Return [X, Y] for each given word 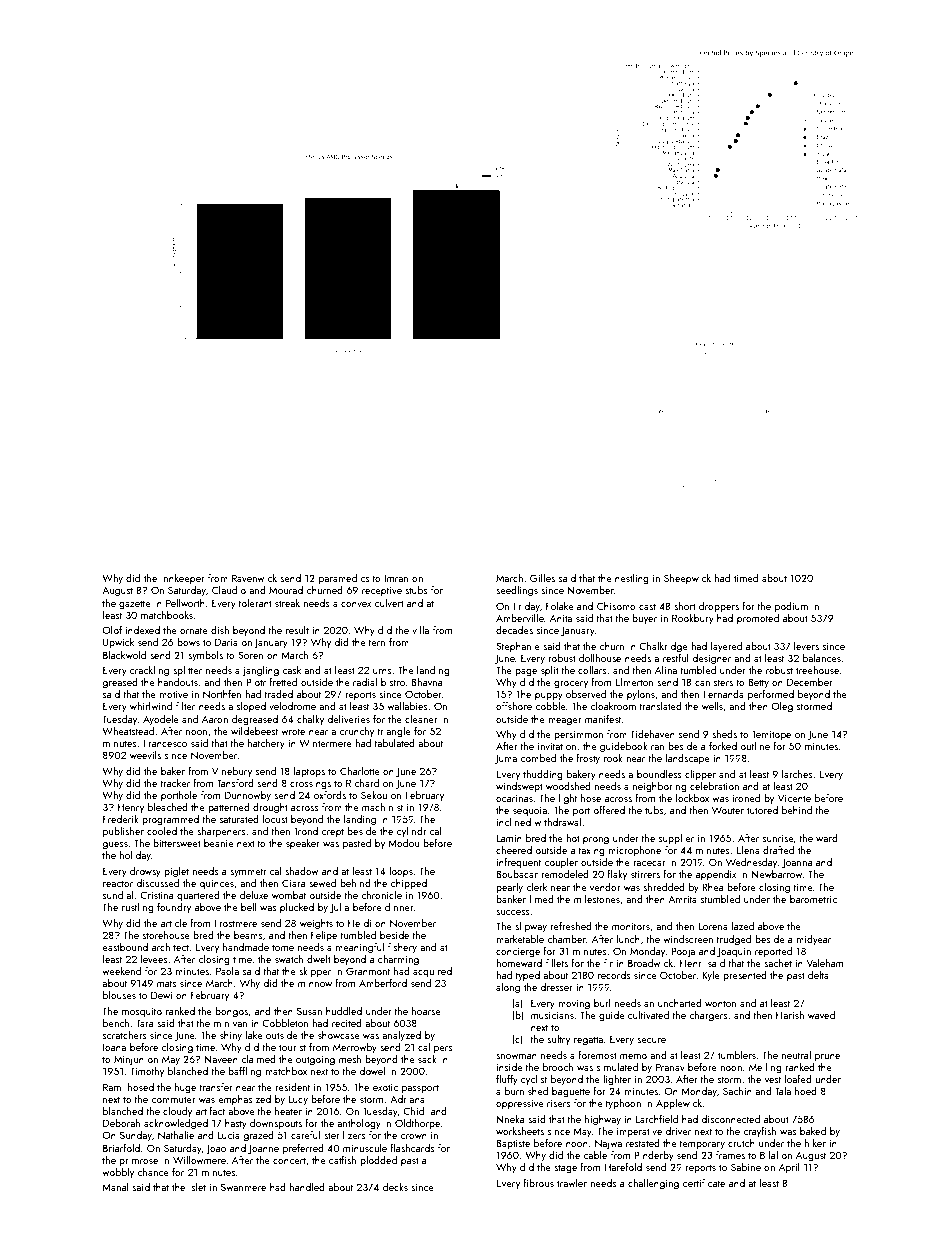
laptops [309, 772]
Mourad [286, 590]
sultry [558, 1040]
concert [289, 1160]
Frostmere [235, 923]
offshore [514, 706]
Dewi [161, 995]
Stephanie [518, 647]
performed [771, 695]
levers [806, 646]
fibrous [538, 1183]
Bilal [769, 1155]
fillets [557, 963]
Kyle [711, 976]
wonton [720, 1003]
